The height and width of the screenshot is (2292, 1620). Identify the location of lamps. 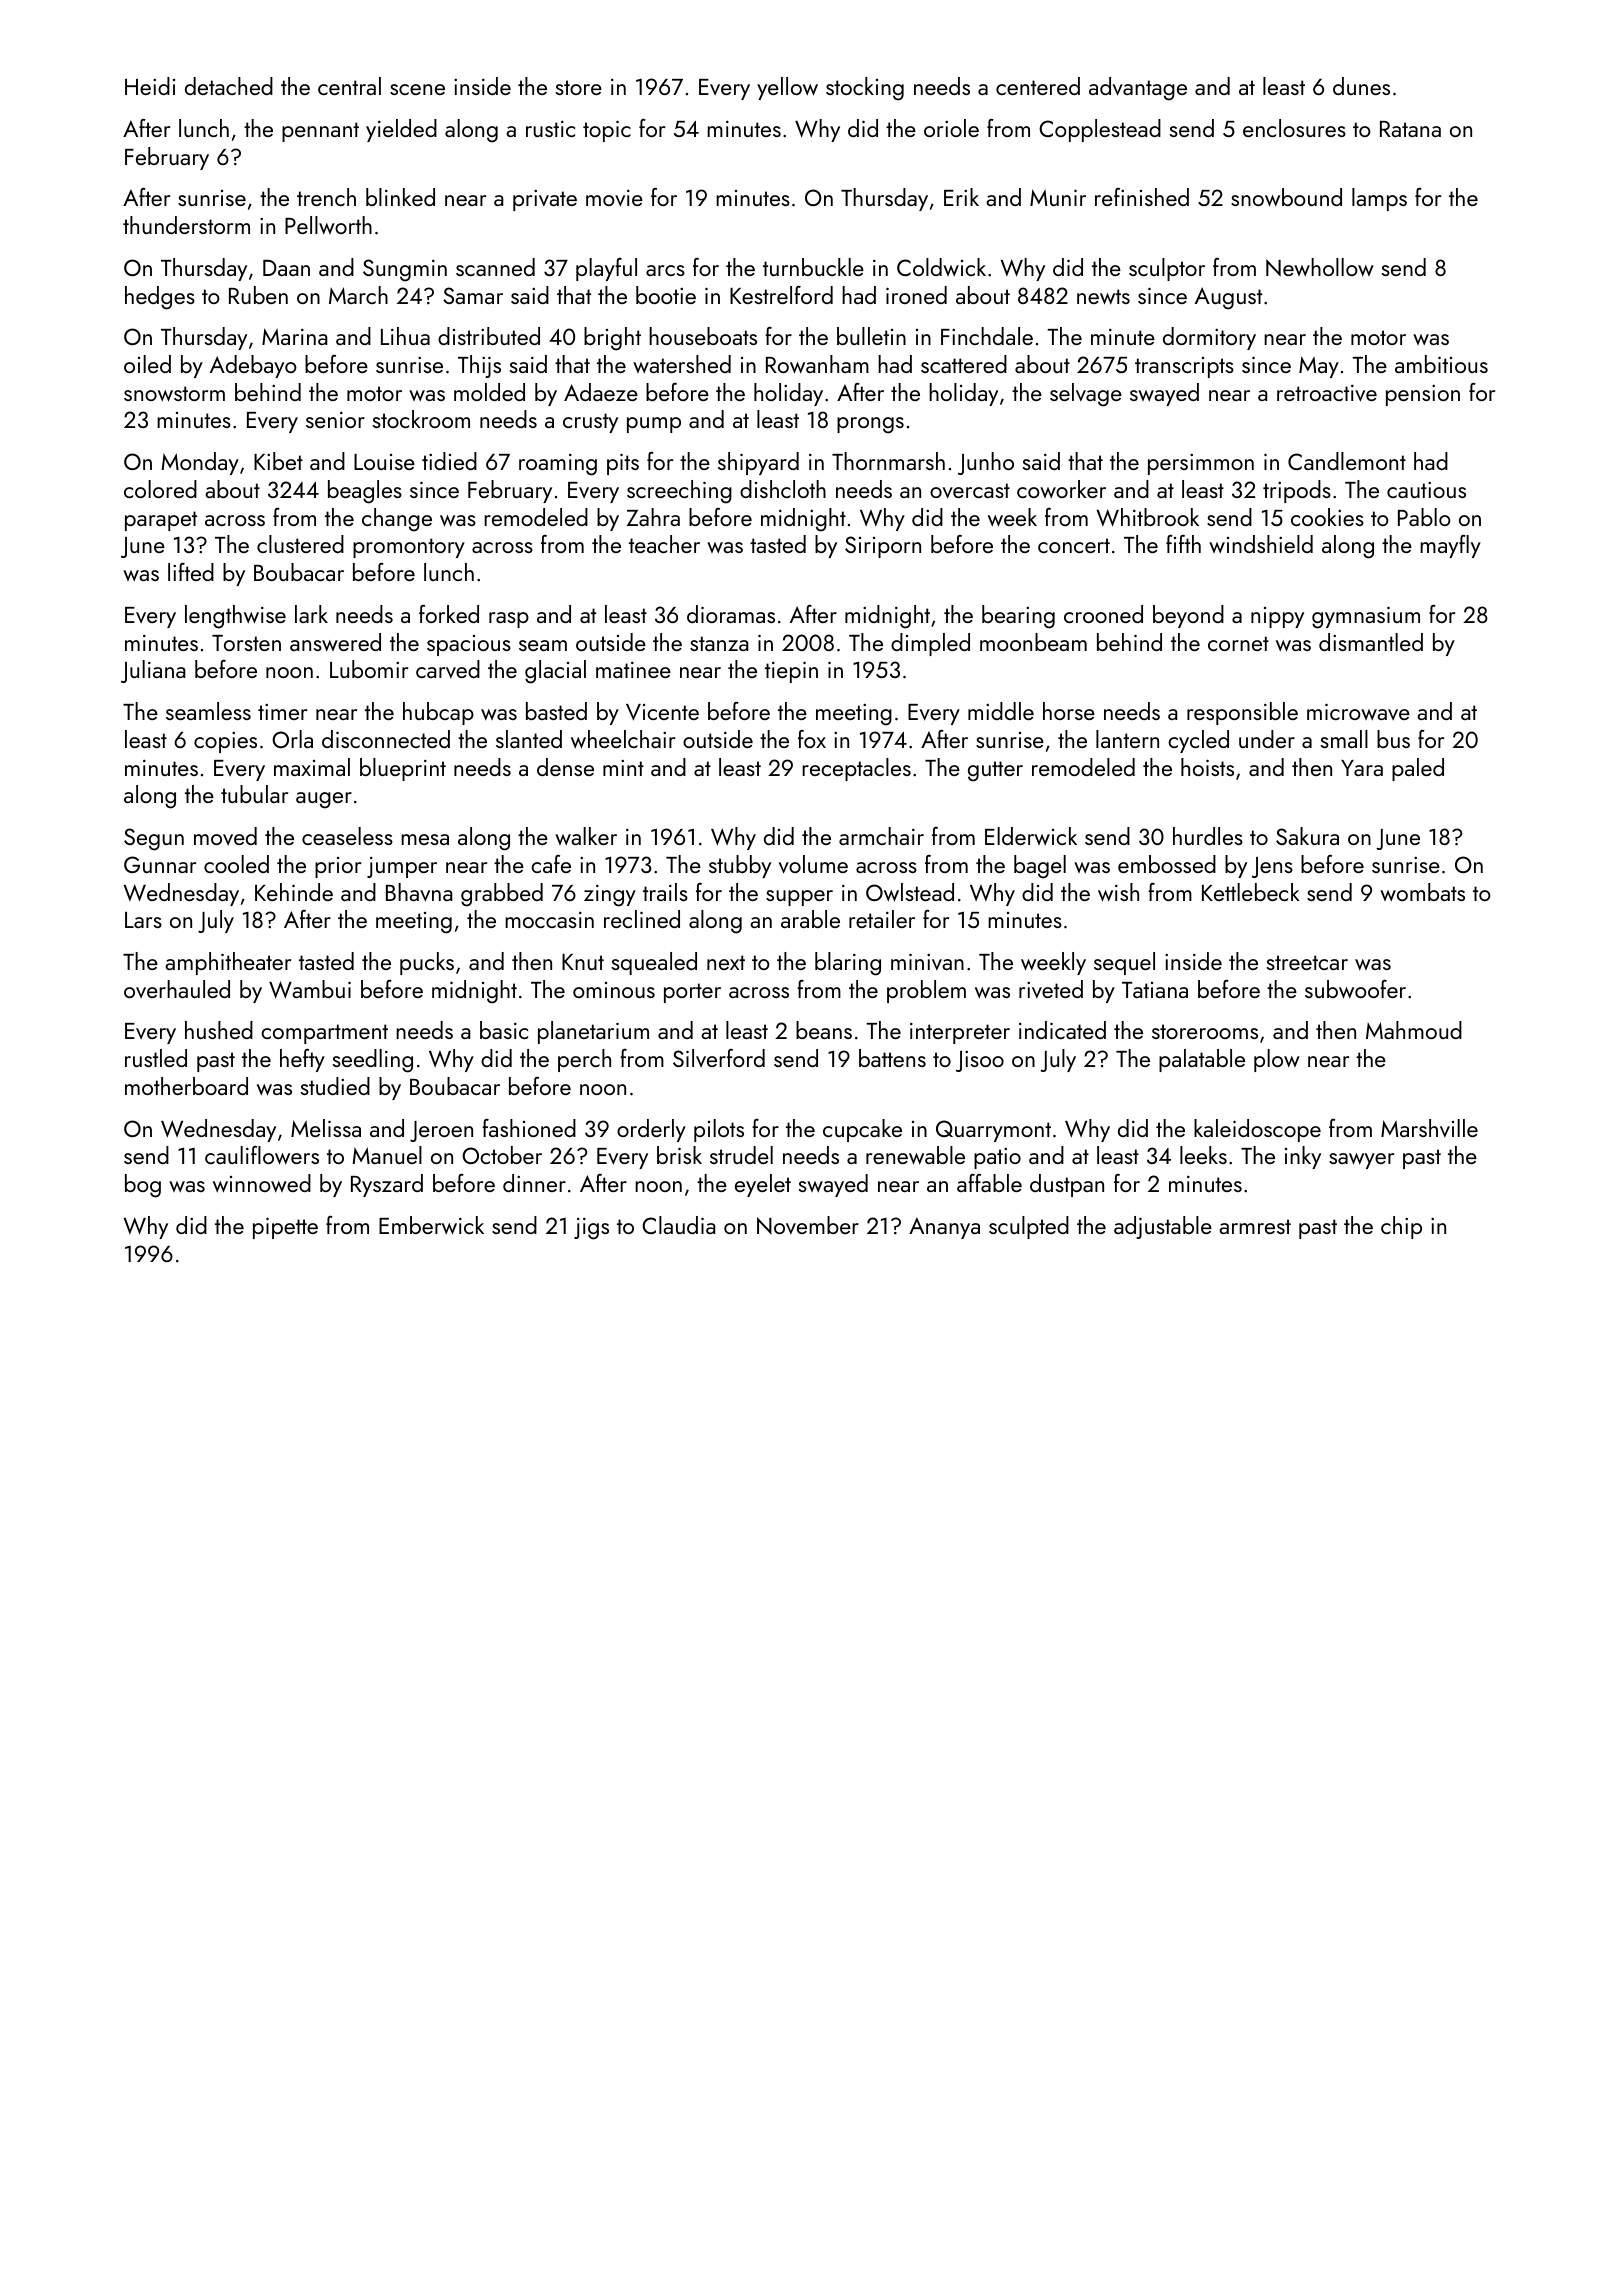
(1379, 199).
